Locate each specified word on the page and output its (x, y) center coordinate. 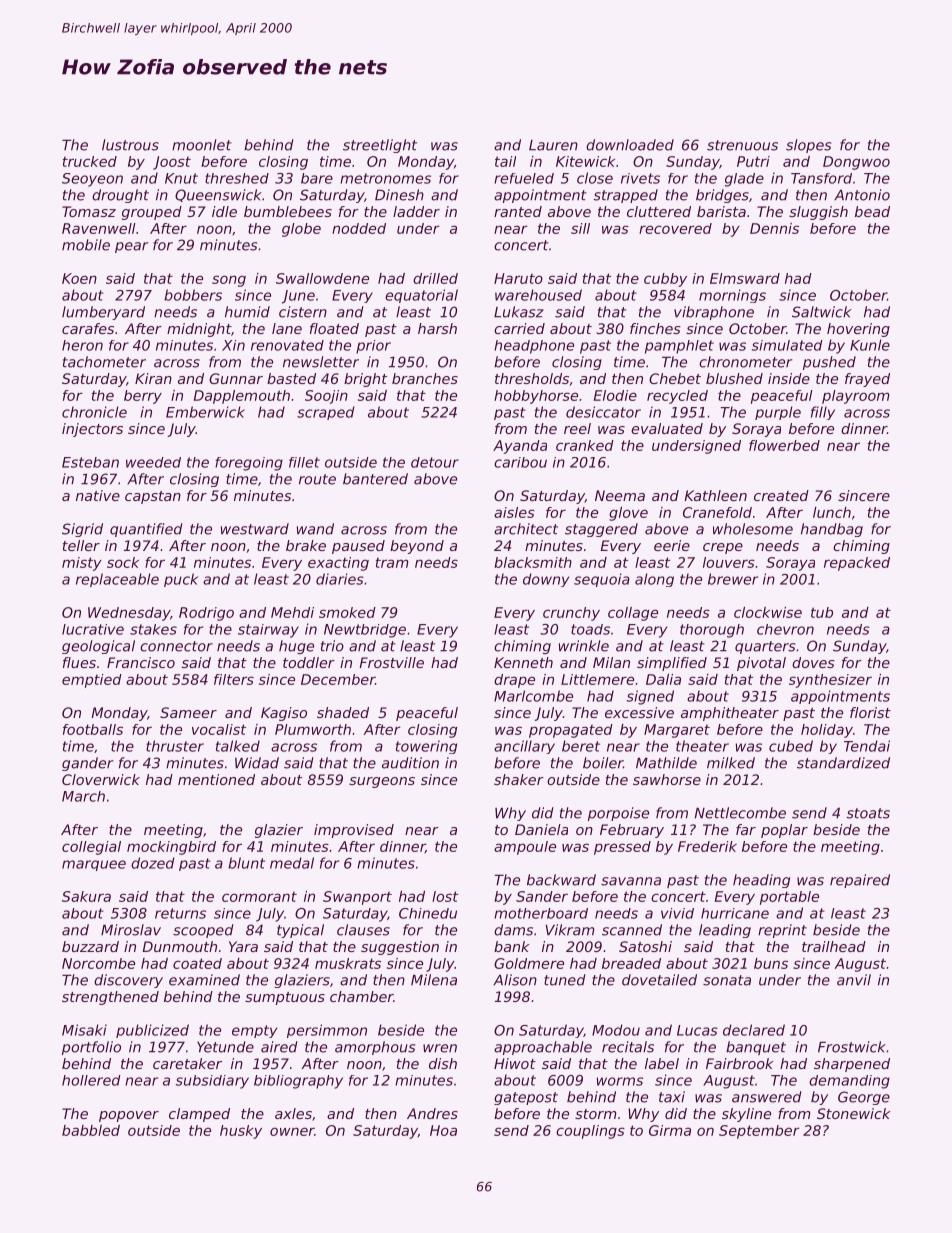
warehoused (538, 295)
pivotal (761, 664)
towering (426, 747)
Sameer (188, 712)
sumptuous (285, 998)
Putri (753, 161)
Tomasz (89, 211)
